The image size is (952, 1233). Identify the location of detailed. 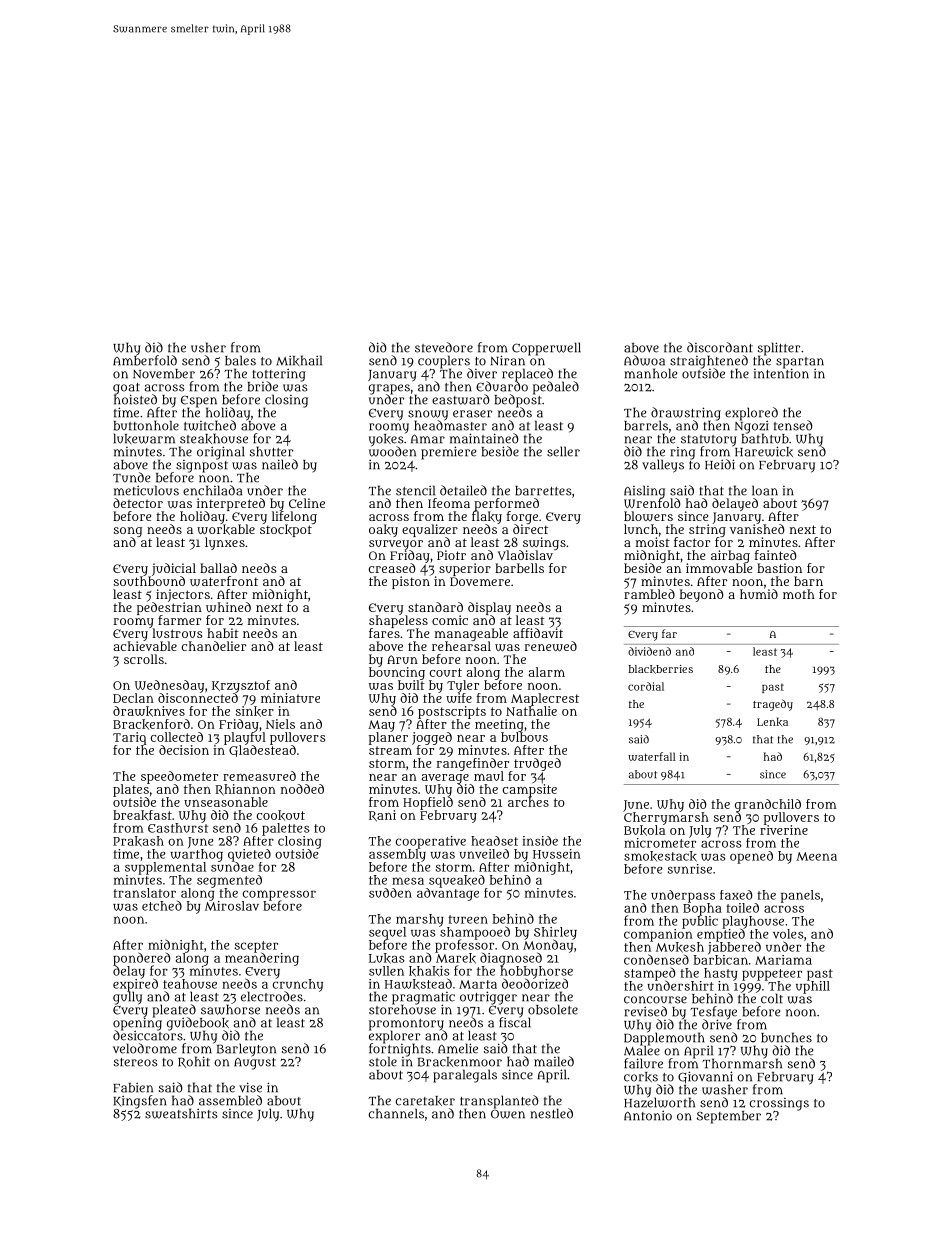
(463, 490).
